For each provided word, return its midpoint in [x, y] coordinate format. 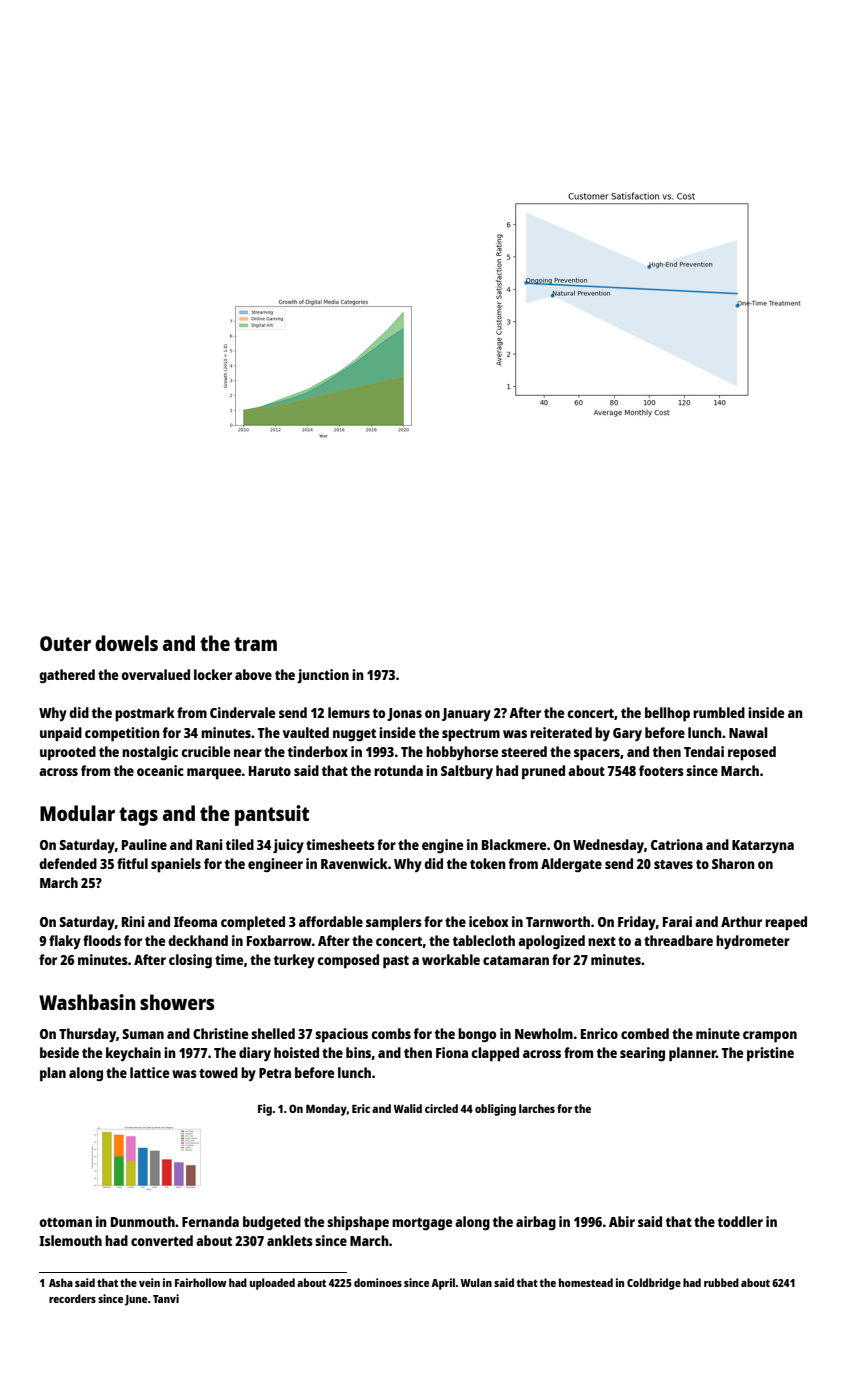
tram [255, 644]
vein [149, 1282]
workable [451, 959]
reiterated [561, 732]
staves [673, 864]
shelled [273, 1033]
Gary [627, 735]
